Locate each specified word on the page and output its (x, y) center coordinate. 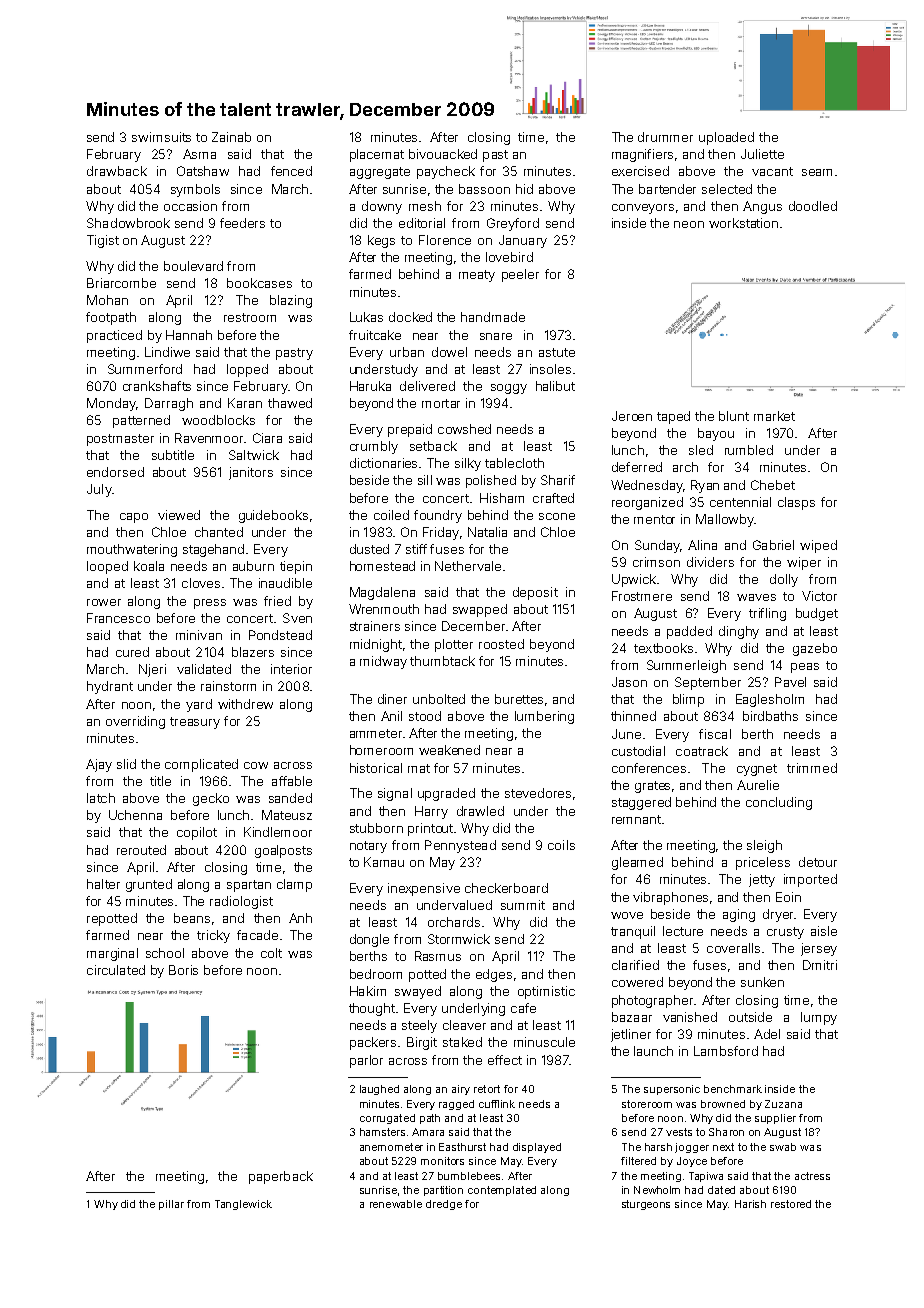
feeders (242, 223)
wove (627, 915)
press (210, 604)
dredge (444, 1205)
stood (425, 716)
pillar (171, 1205)
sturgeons (646, 1205)
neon (689, 224)
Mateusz (287, 815)
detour (818, 862)
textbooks (663, 648)
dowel (449, 352)
